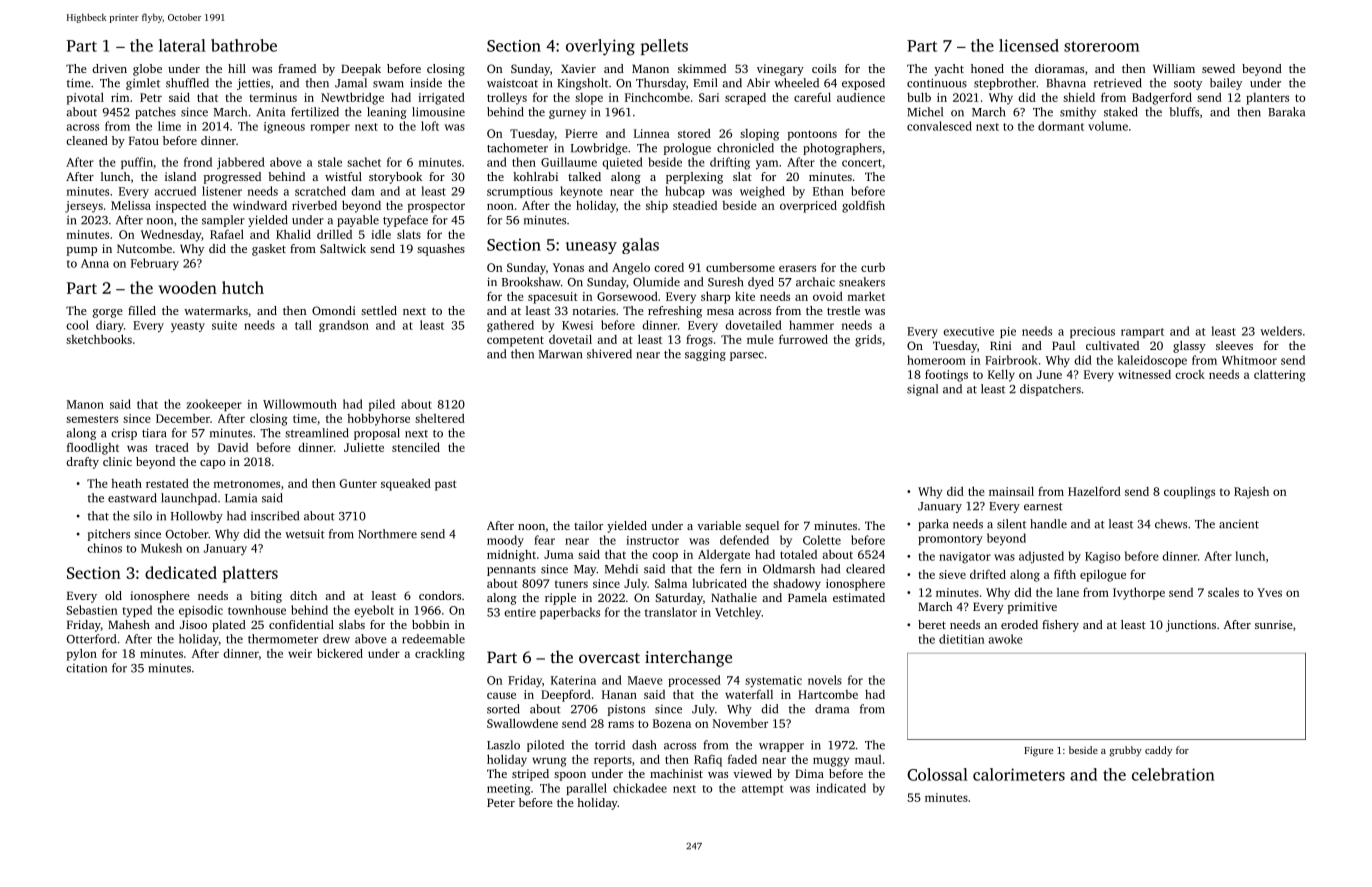  I want to click on frogs, so click(699, 340).
